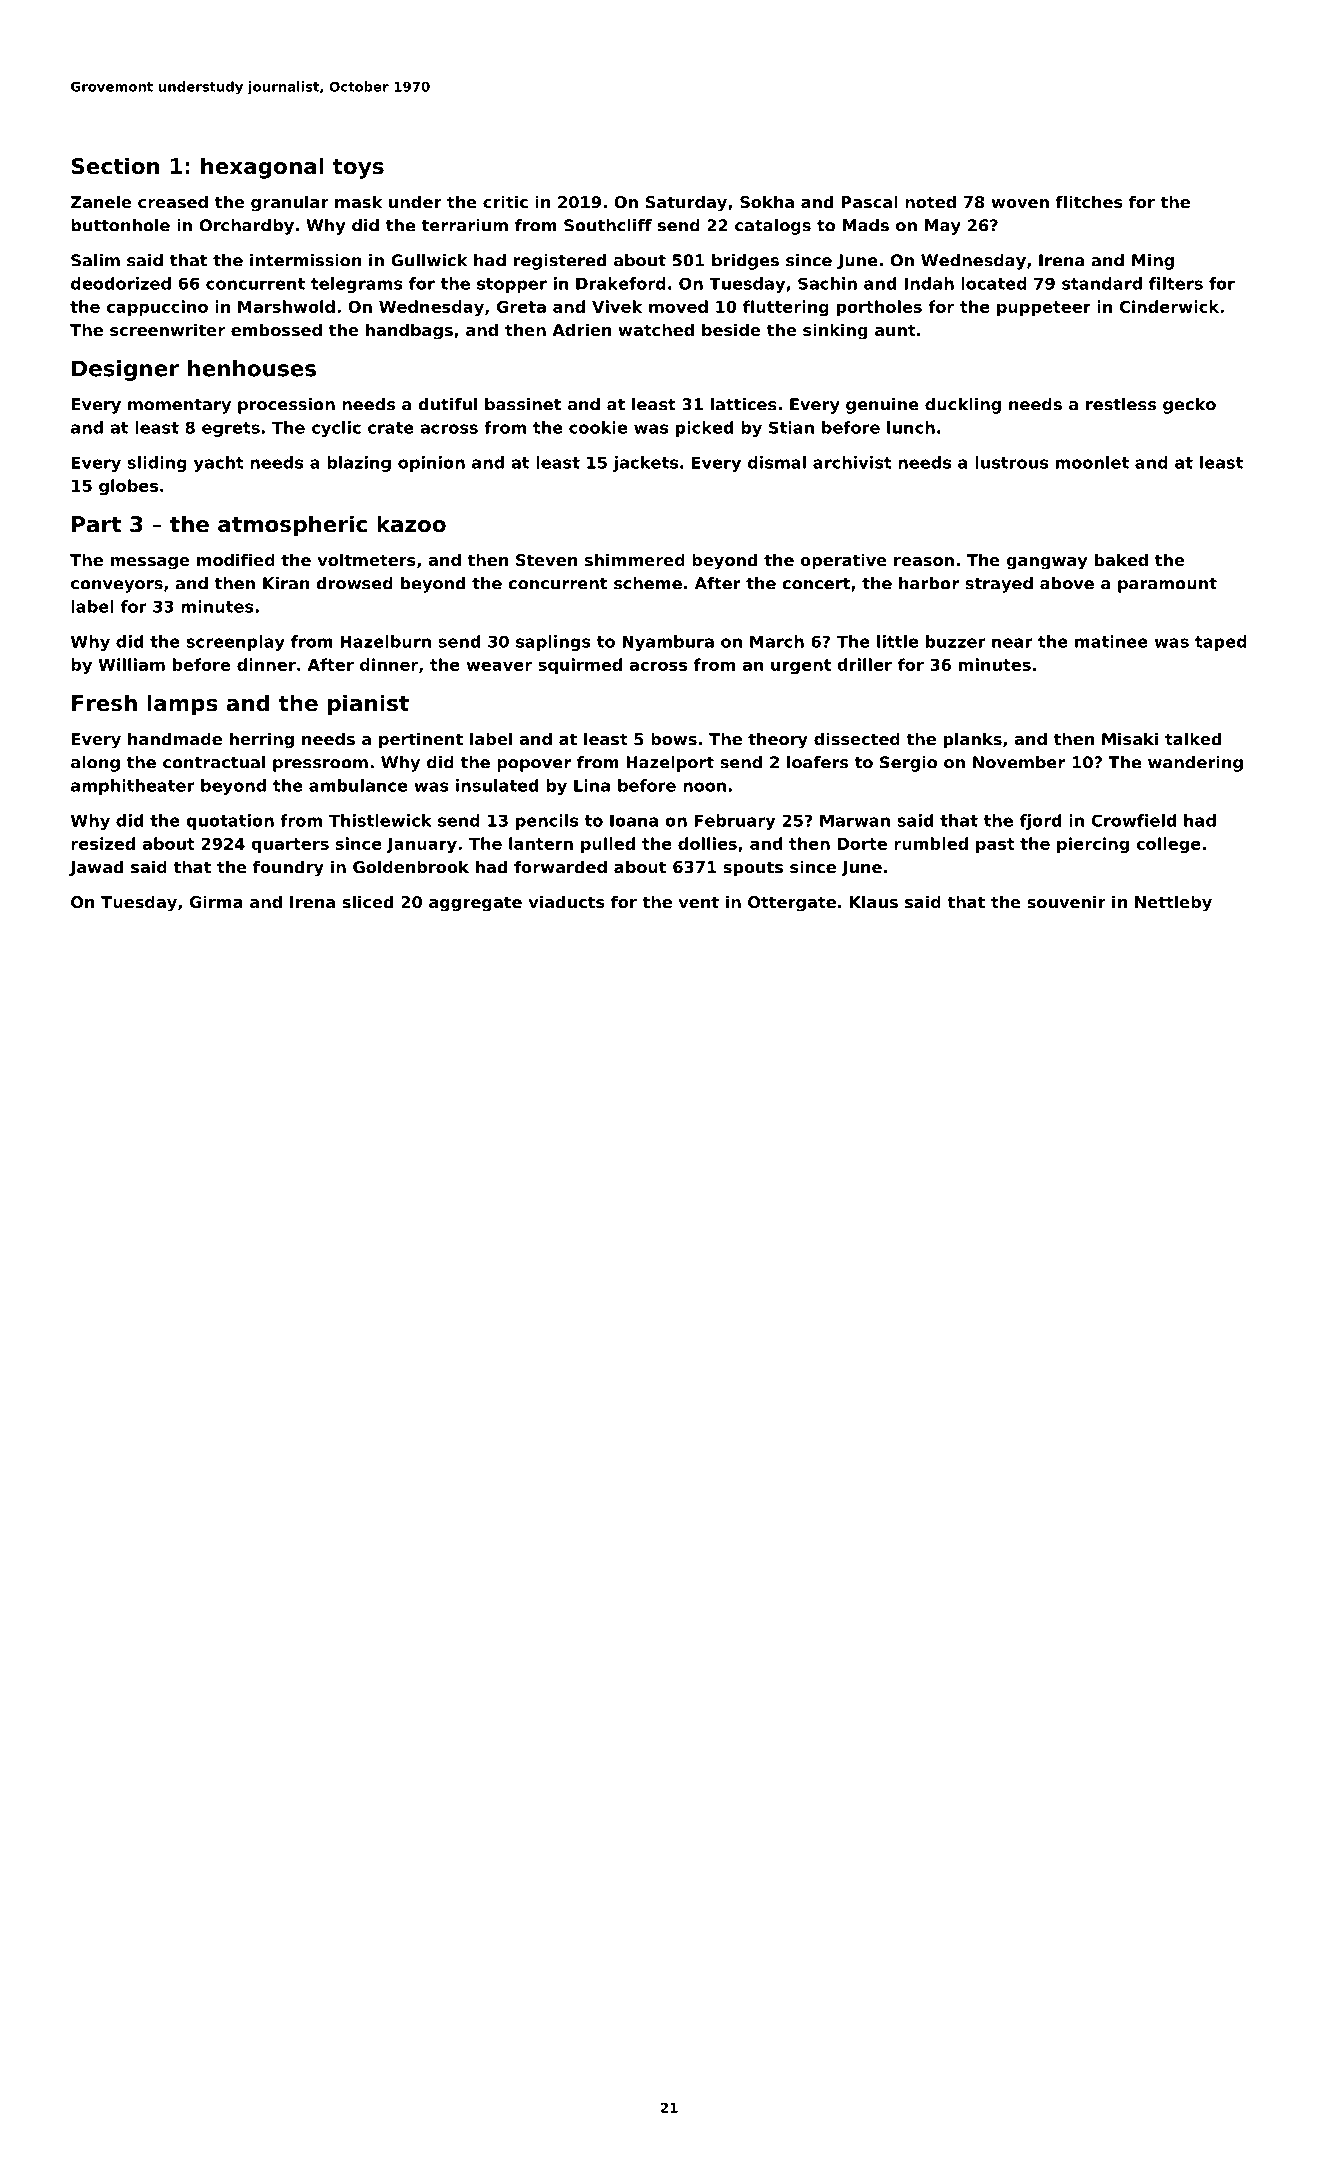 This screenshot has height=2174, width=1320. What do you see at coordinates (656, 329) in the screenshot?
I see `watched` at bounding box center [656, 329].
